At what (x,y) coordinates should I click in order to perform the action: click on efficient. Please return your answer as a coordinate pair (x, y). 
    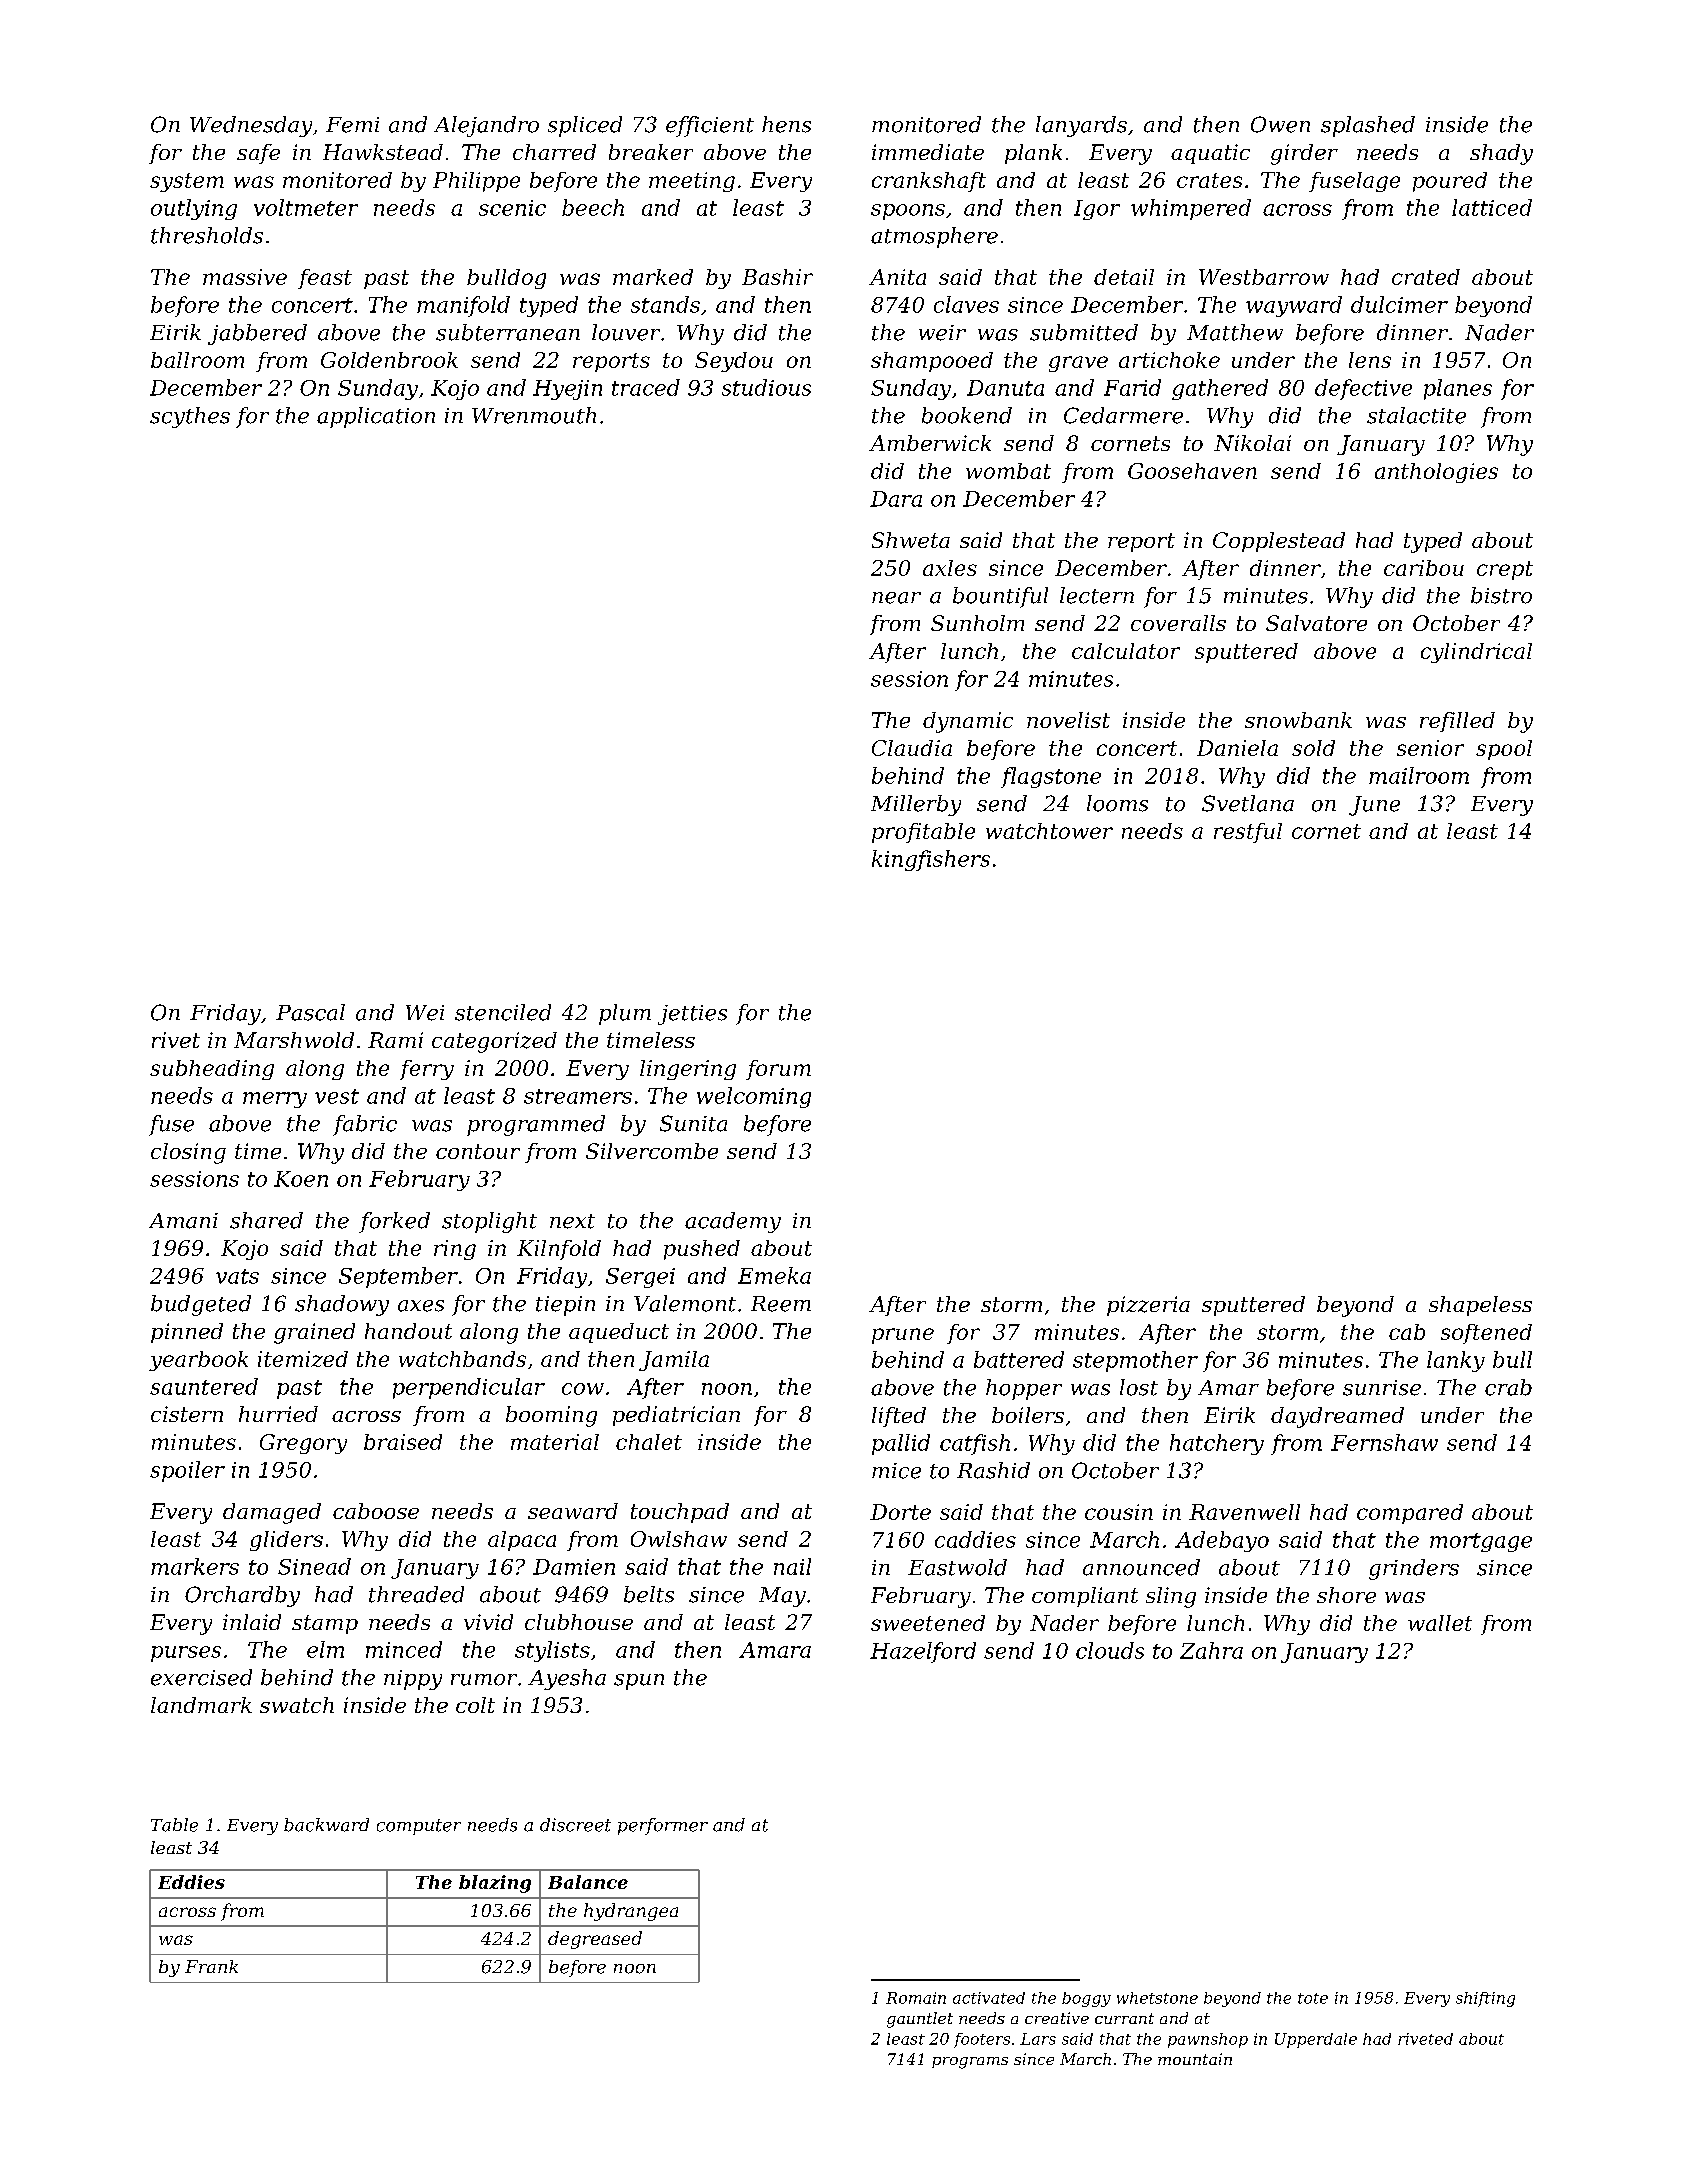
    Looking at the image, I should click on (710, 126).
